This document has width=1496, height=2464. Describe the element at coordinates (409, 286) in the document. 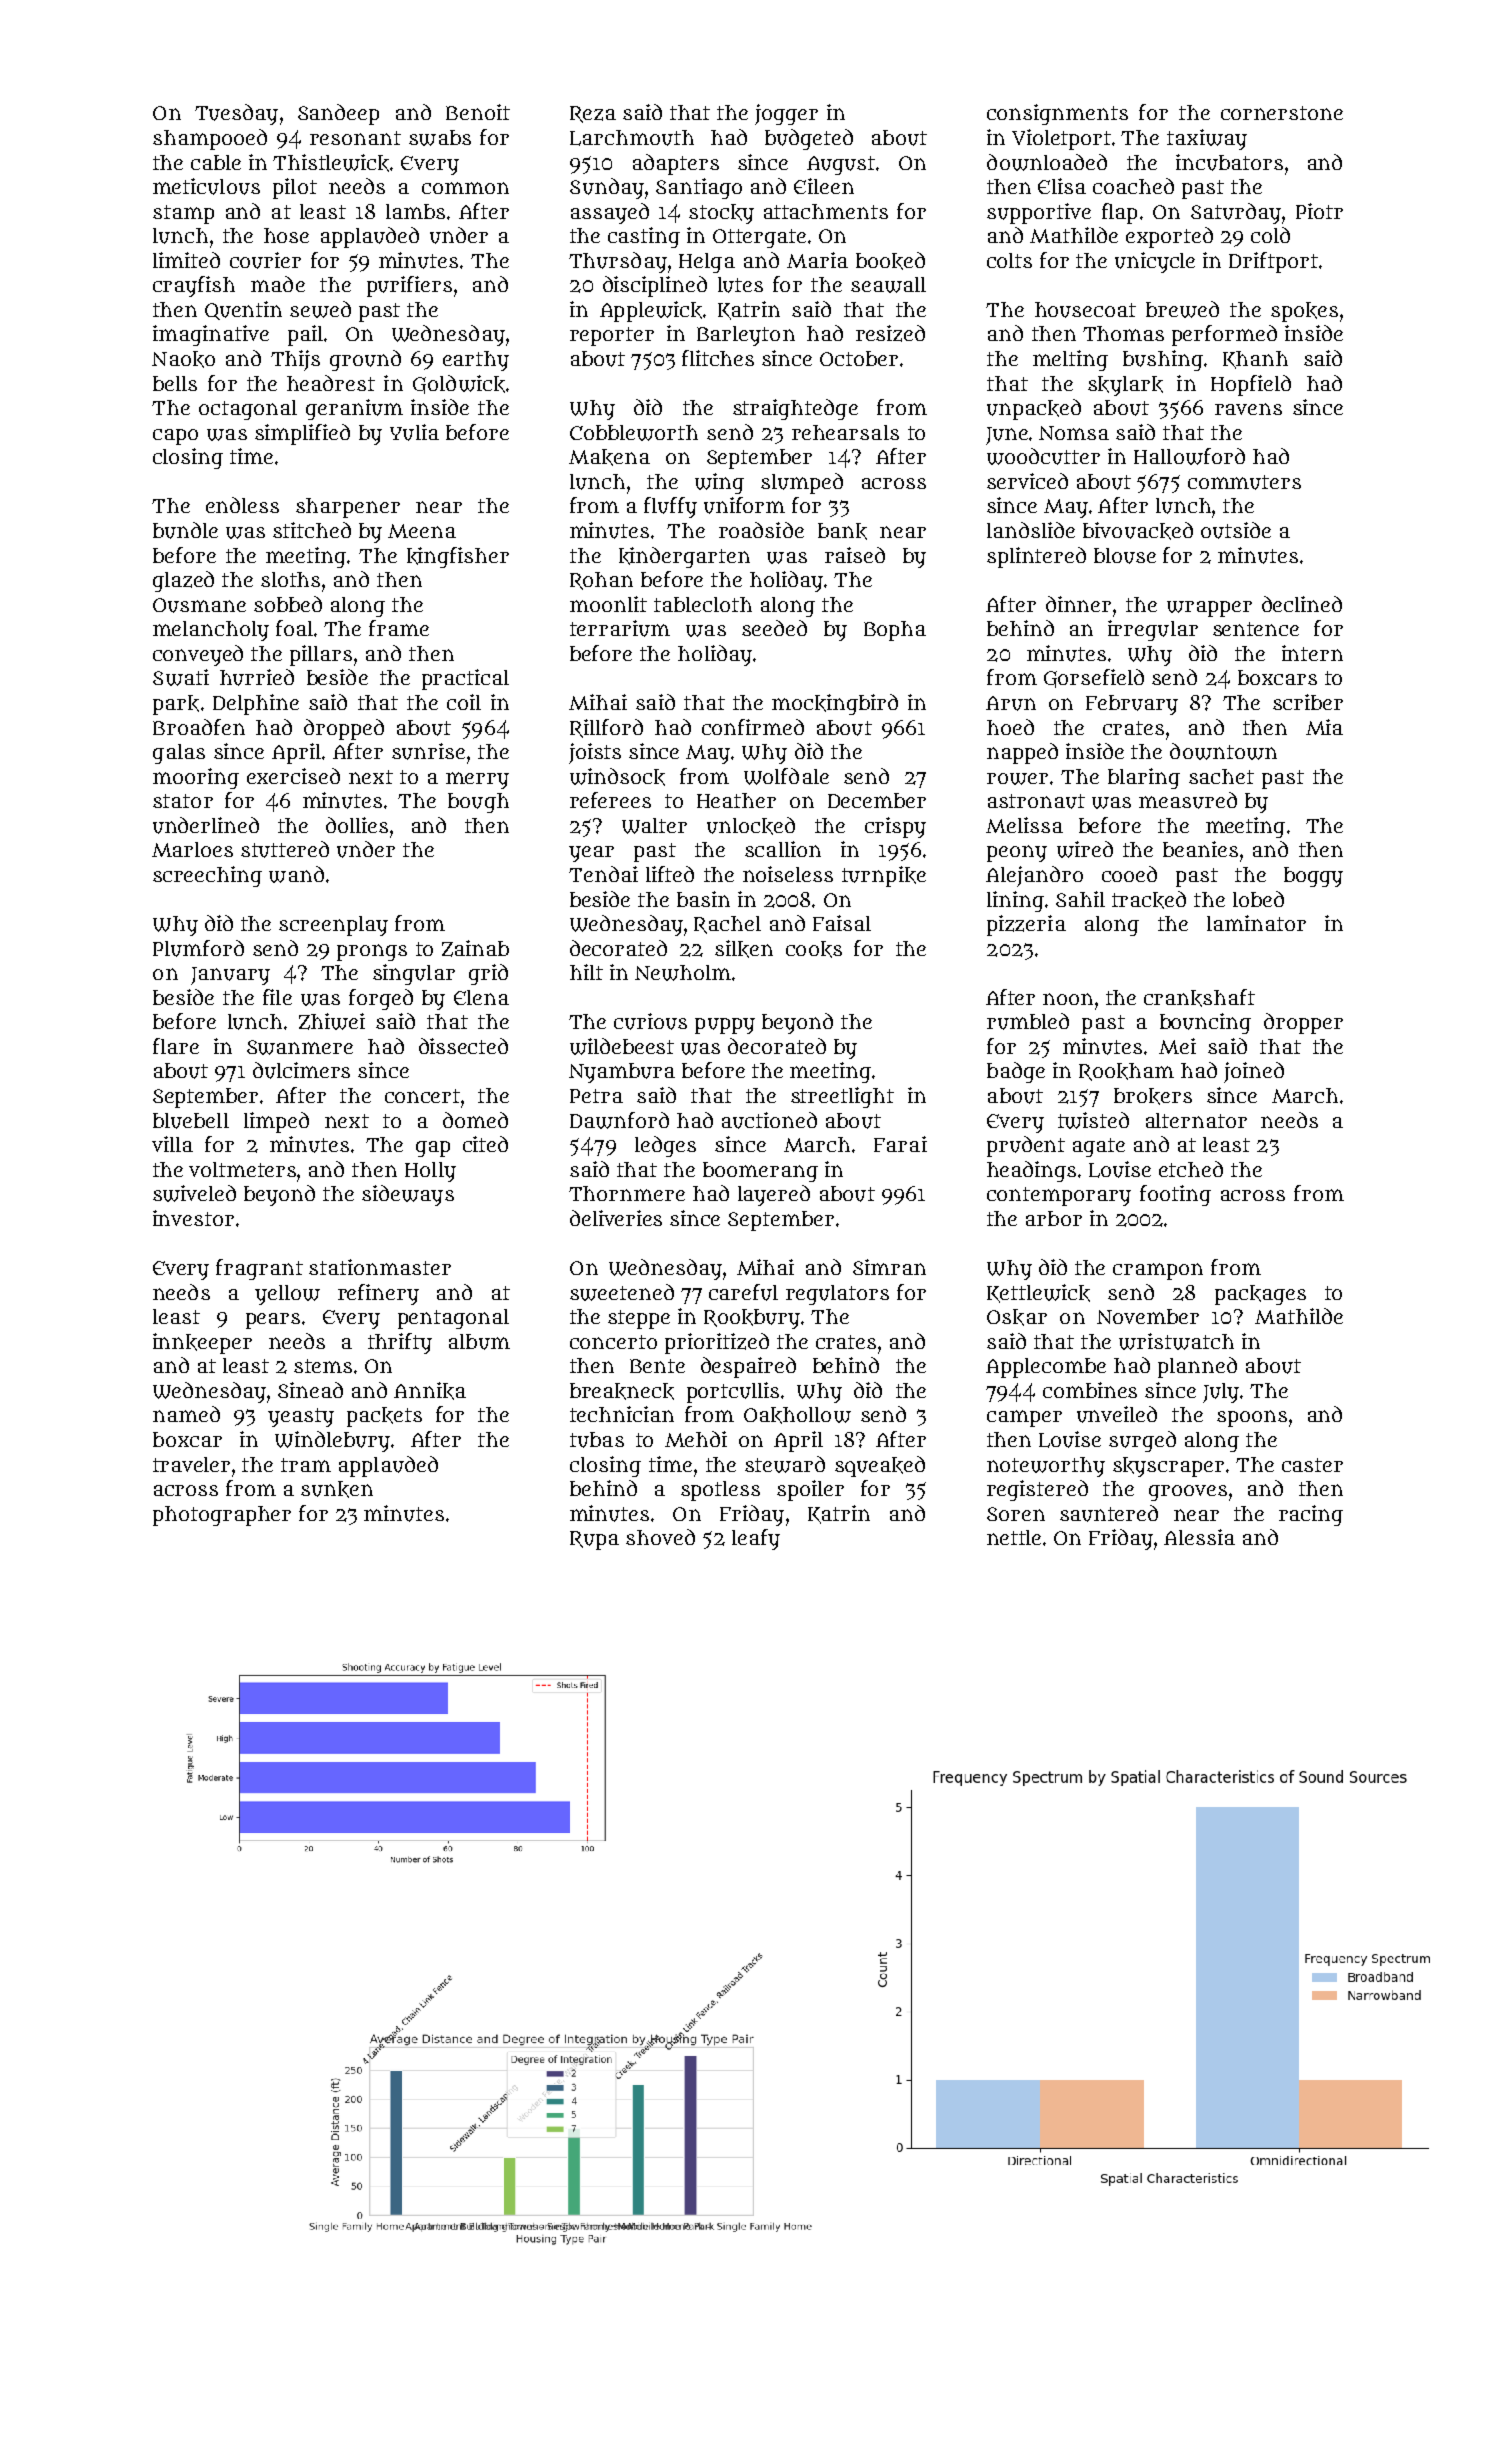

I see `purifiers` at that location.
